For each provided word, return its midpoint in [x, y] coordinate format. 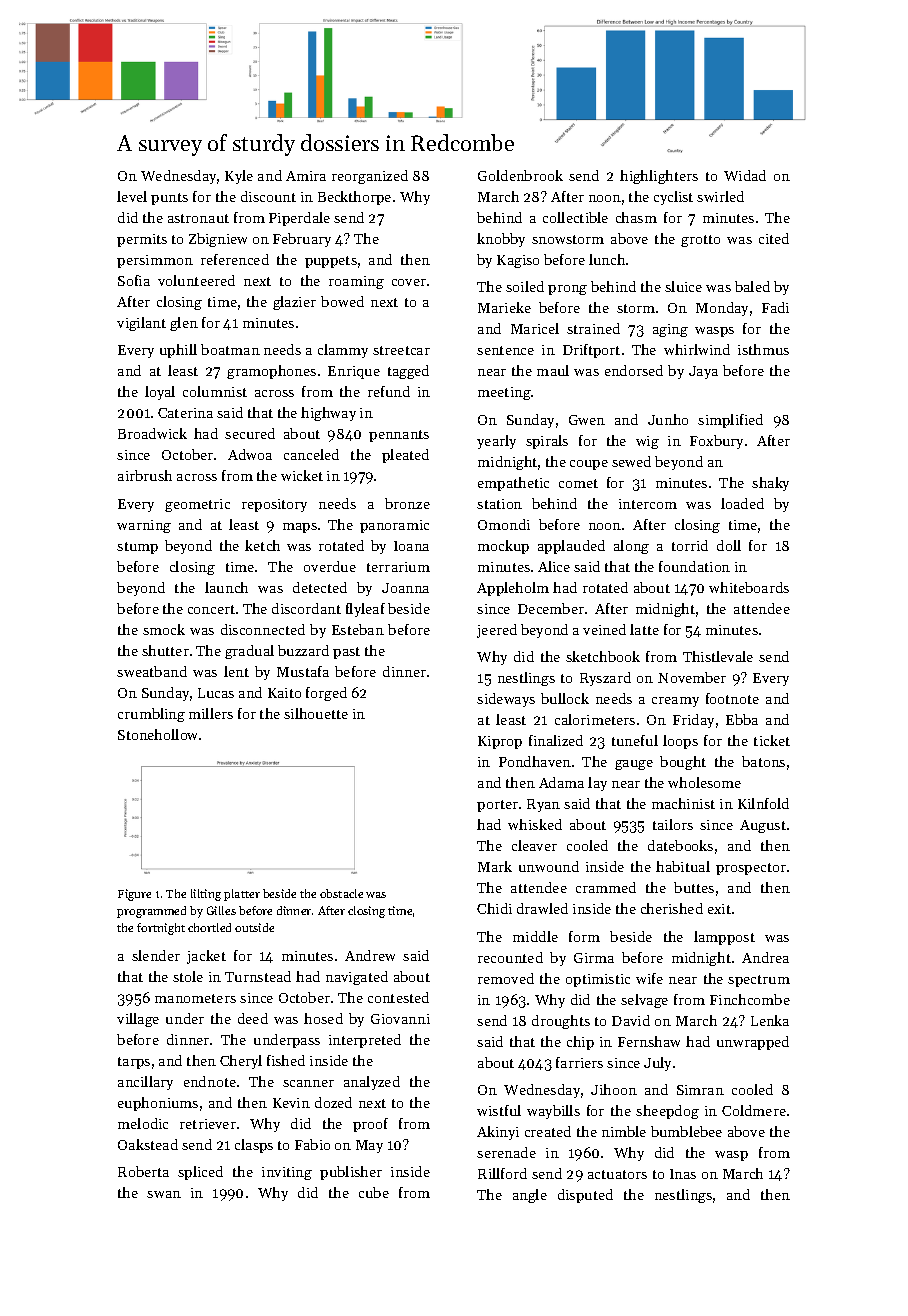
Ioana [411, 546]
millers [211, 713]
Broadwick [152, 433]
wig [647, 442]
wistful [499, 1110]
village [138, 1020]
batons [763, 761]
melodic [143, 1123]
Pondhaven [535, 761]
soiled [525, 286]
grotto [700, 241]
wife [649, 978]
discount [268, 196]
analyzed [372, 1083]
